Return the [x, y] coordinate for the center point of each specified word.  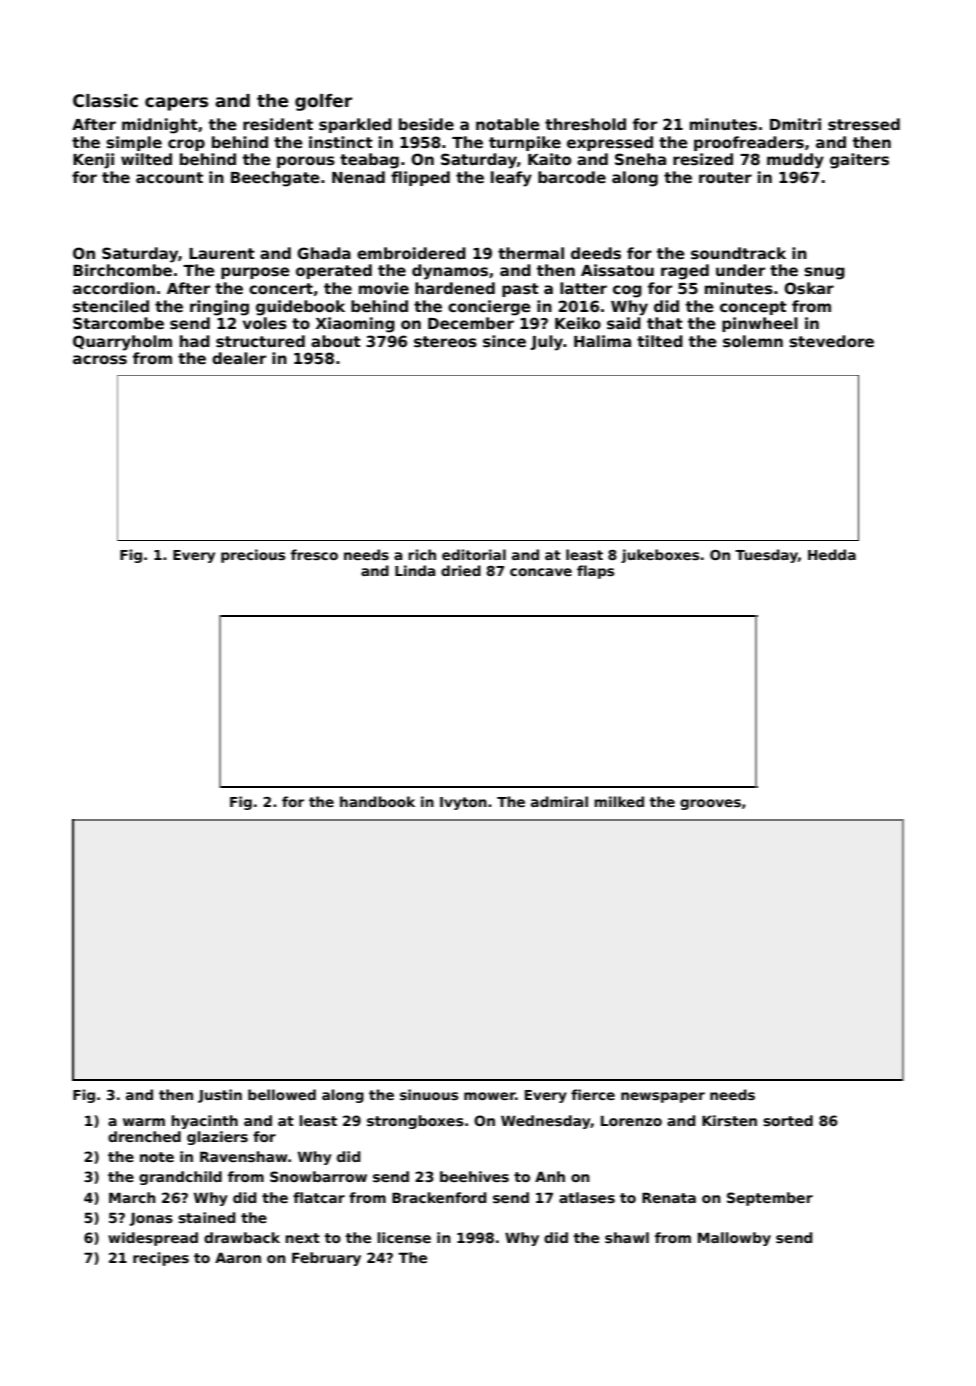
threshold [585, 124]
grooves [710, 804]
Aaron [238, 1257]
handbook [377, 801]
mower [490, 1096]
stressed [864, 124]
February [326, 1259]
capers [176, 104]
